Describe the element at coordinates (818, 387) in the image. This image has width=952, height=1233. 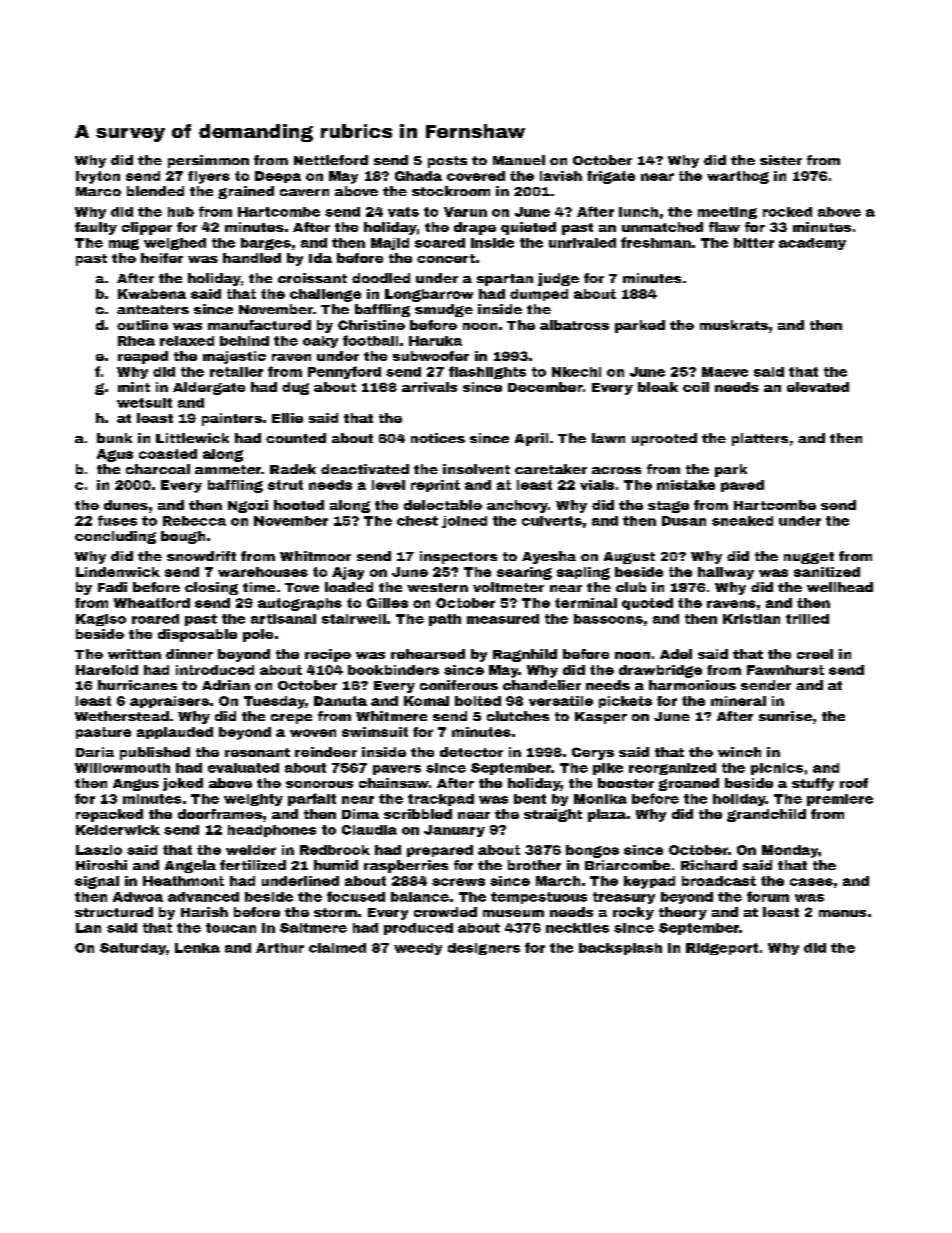
I see `elevated` at that location.
